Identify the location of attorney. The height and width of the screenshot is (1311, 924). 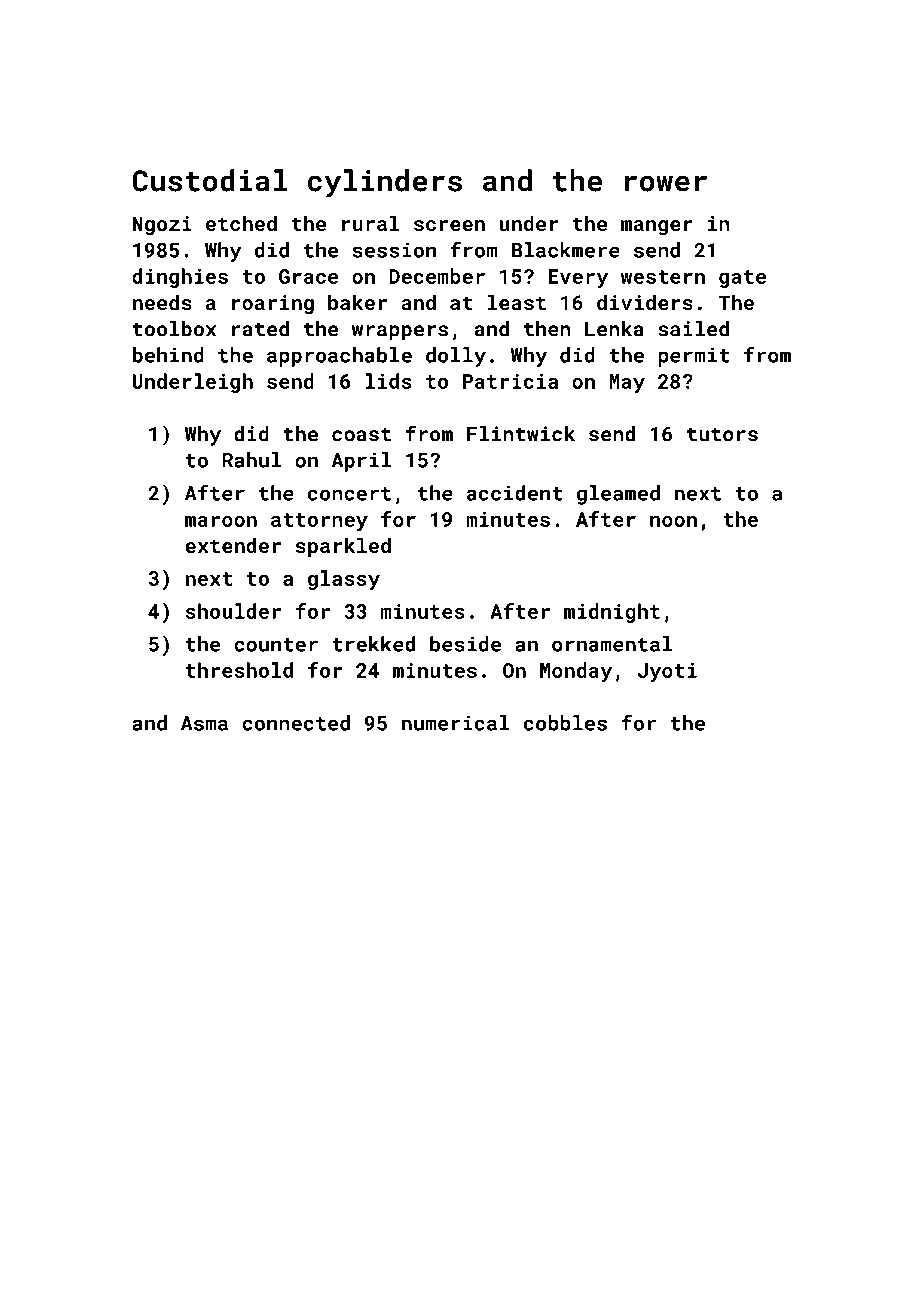
(319, 522).
